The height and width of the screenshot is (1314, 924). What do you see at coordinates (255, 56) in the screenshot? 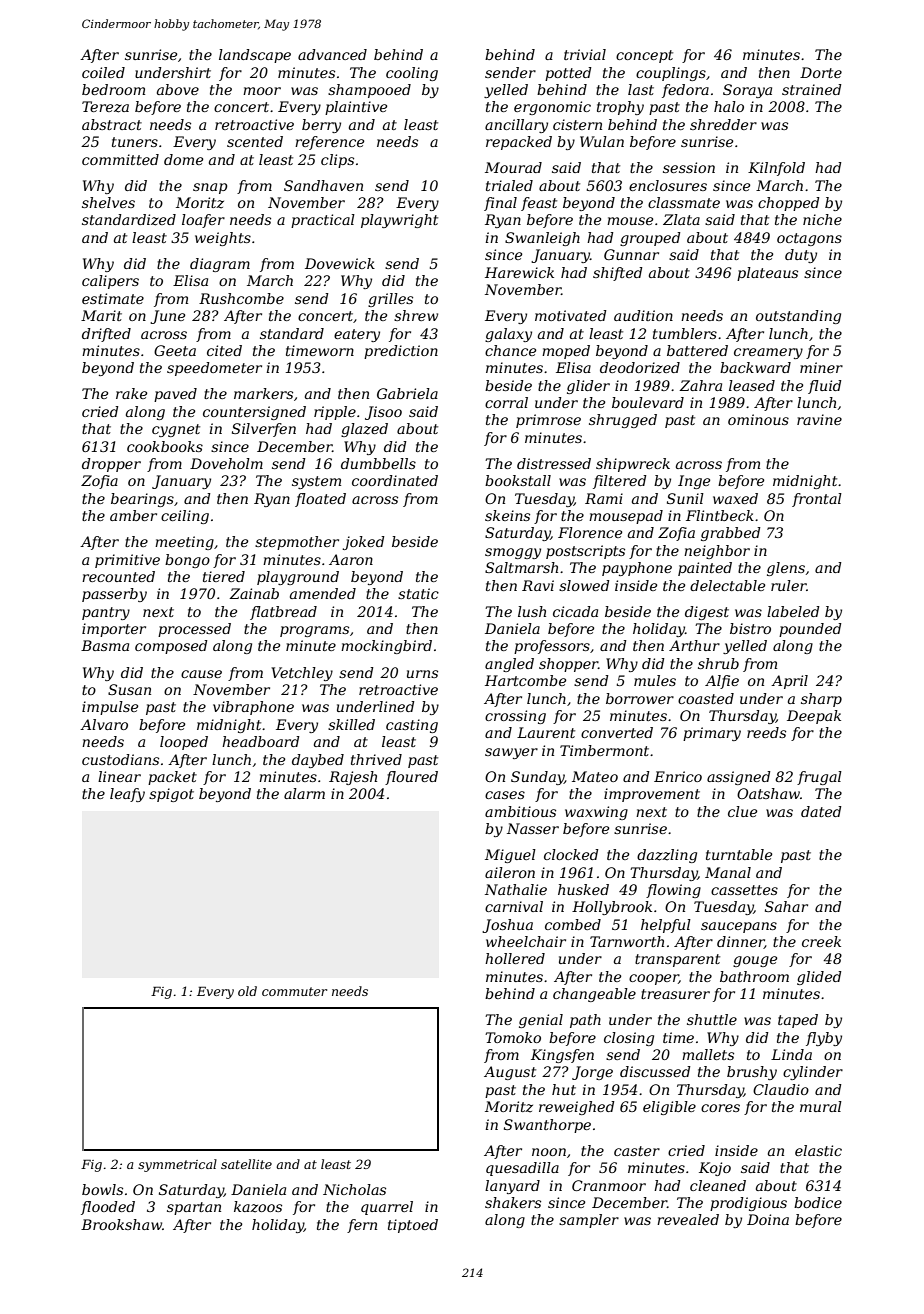
I see `landscape` at bounding box center [255, 56].
